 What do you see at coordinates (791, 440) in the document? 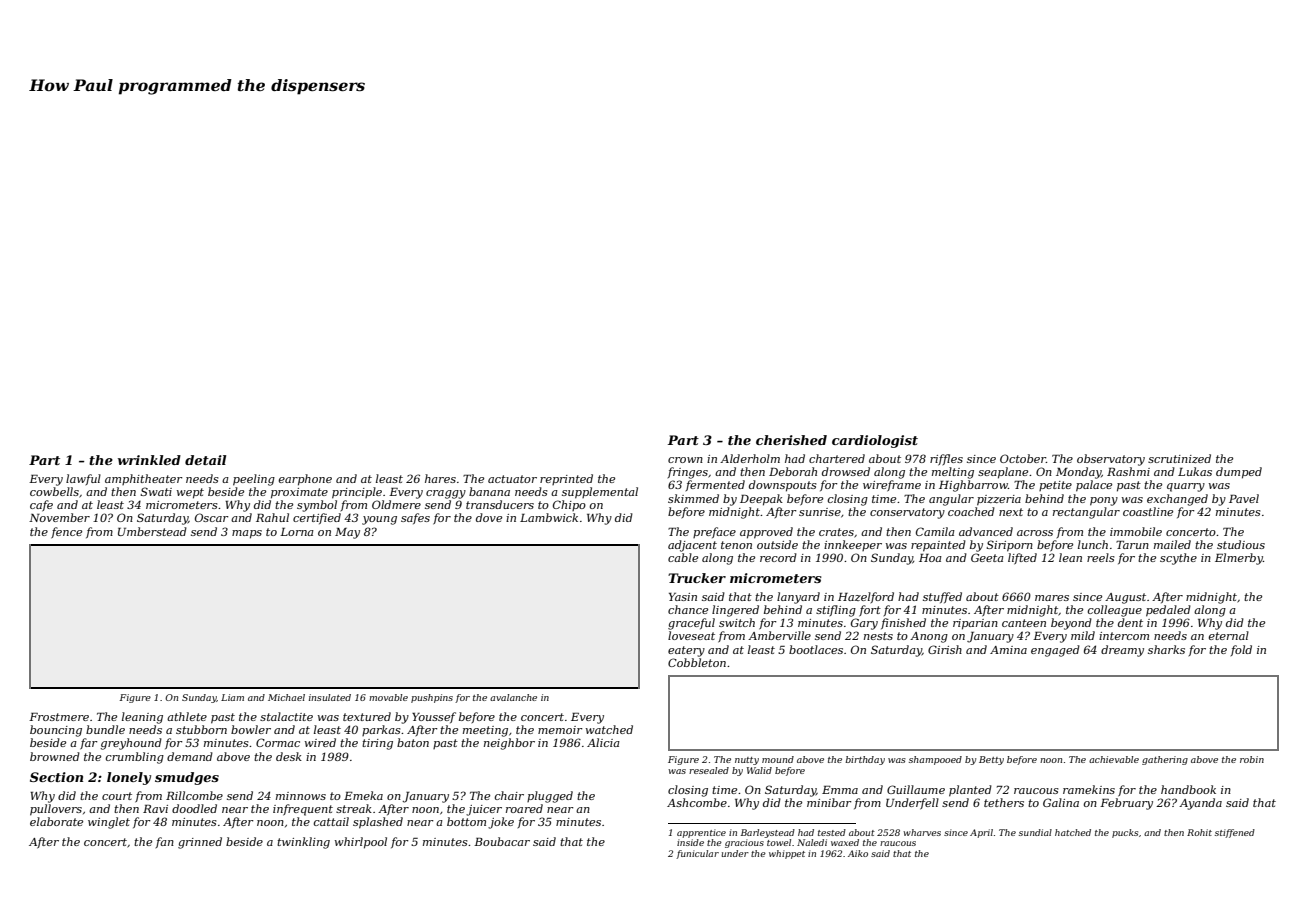
I see `cherished` at bounding box center [791, 440].
